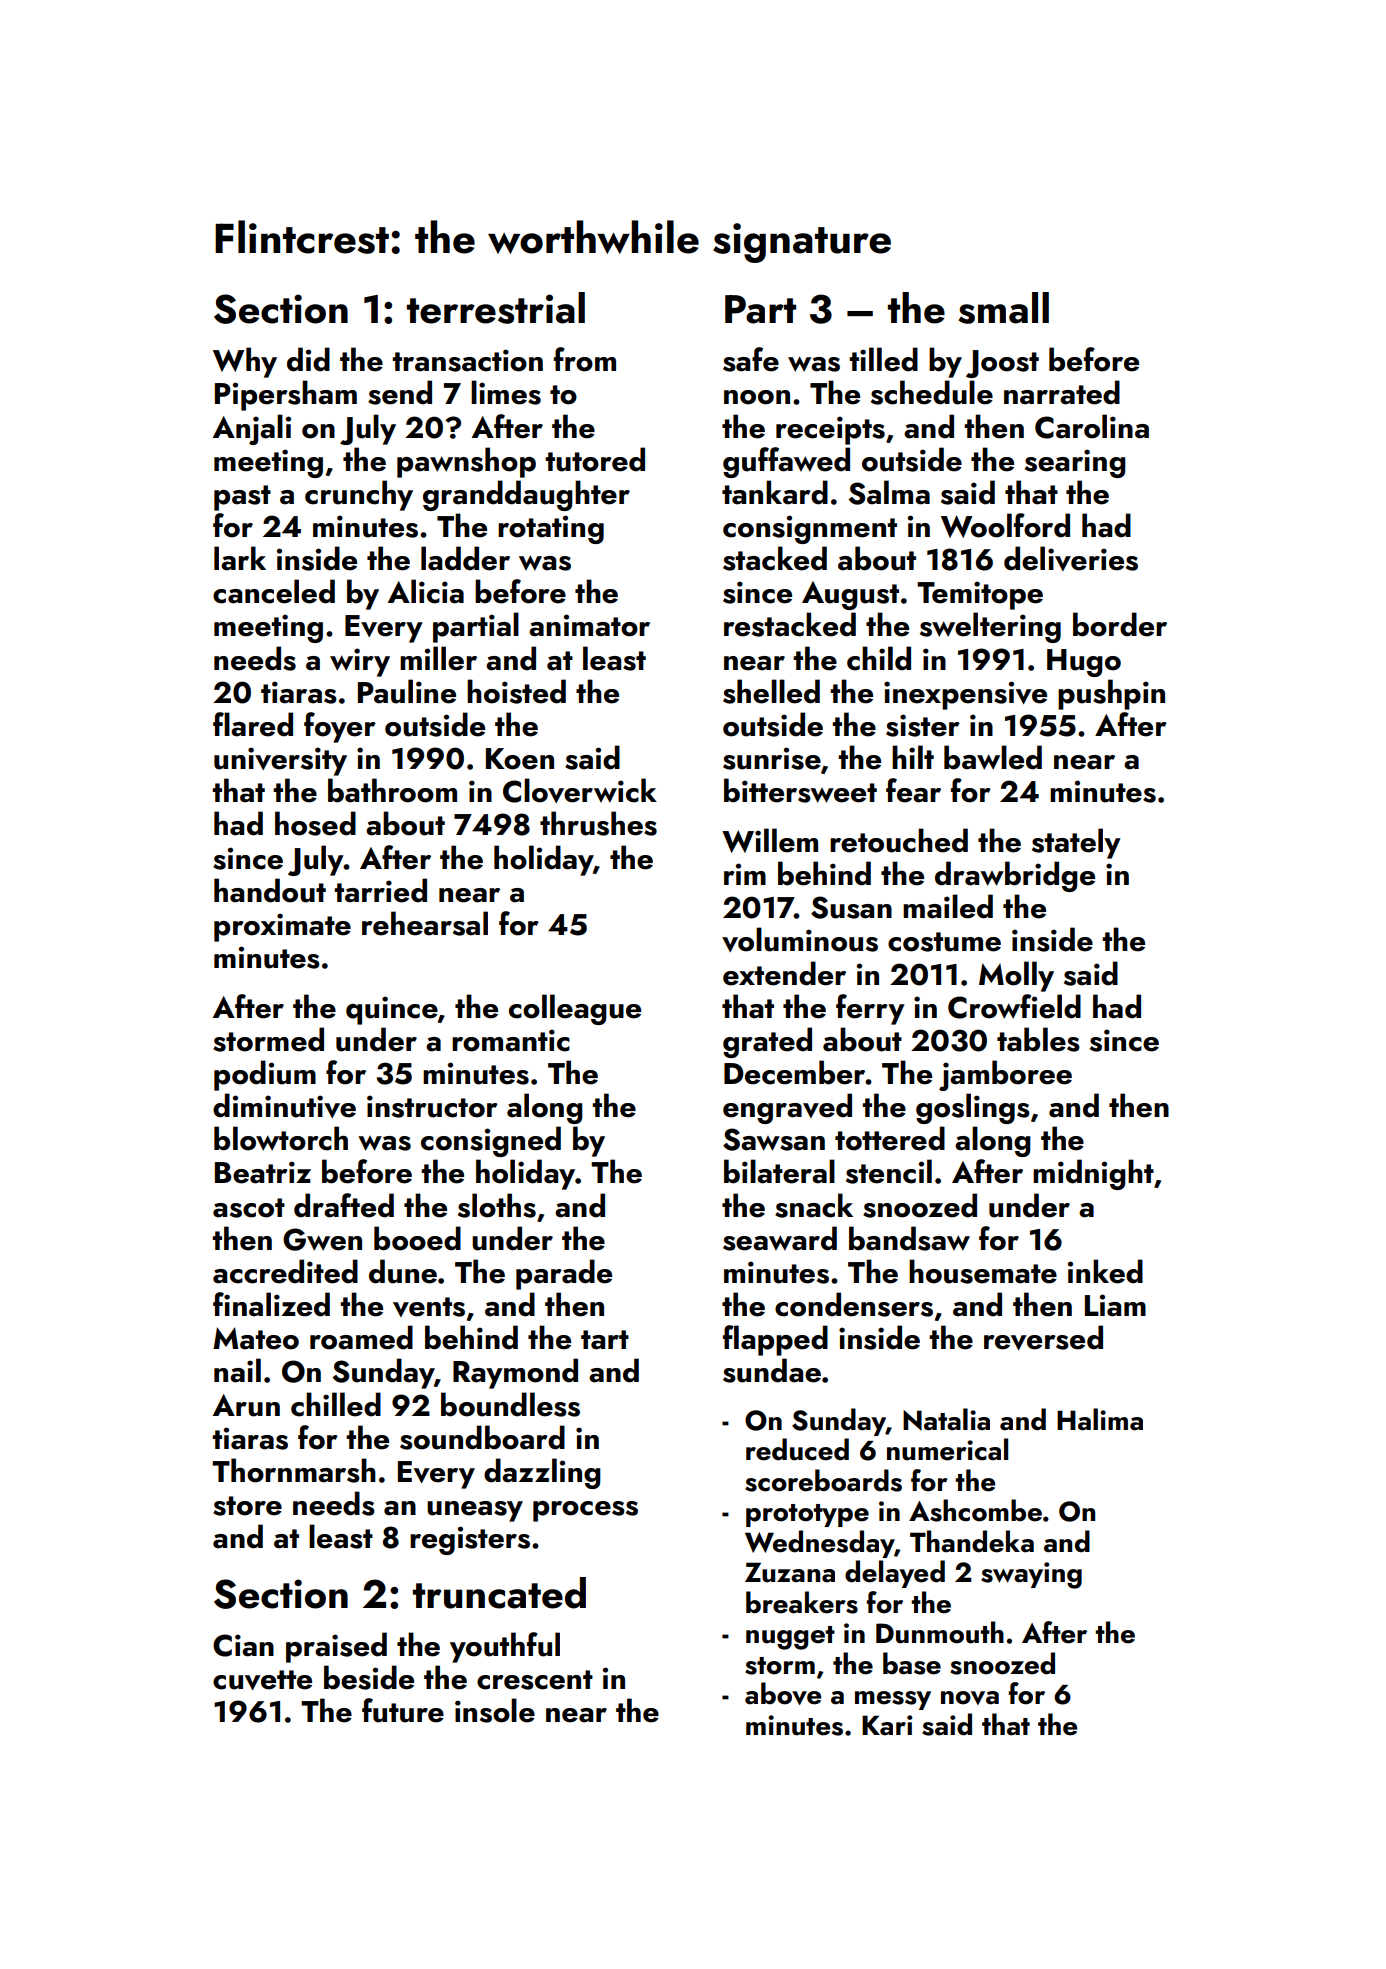 This image has width=1386, height=1969. I want to click on store, so click(247, 1506).
